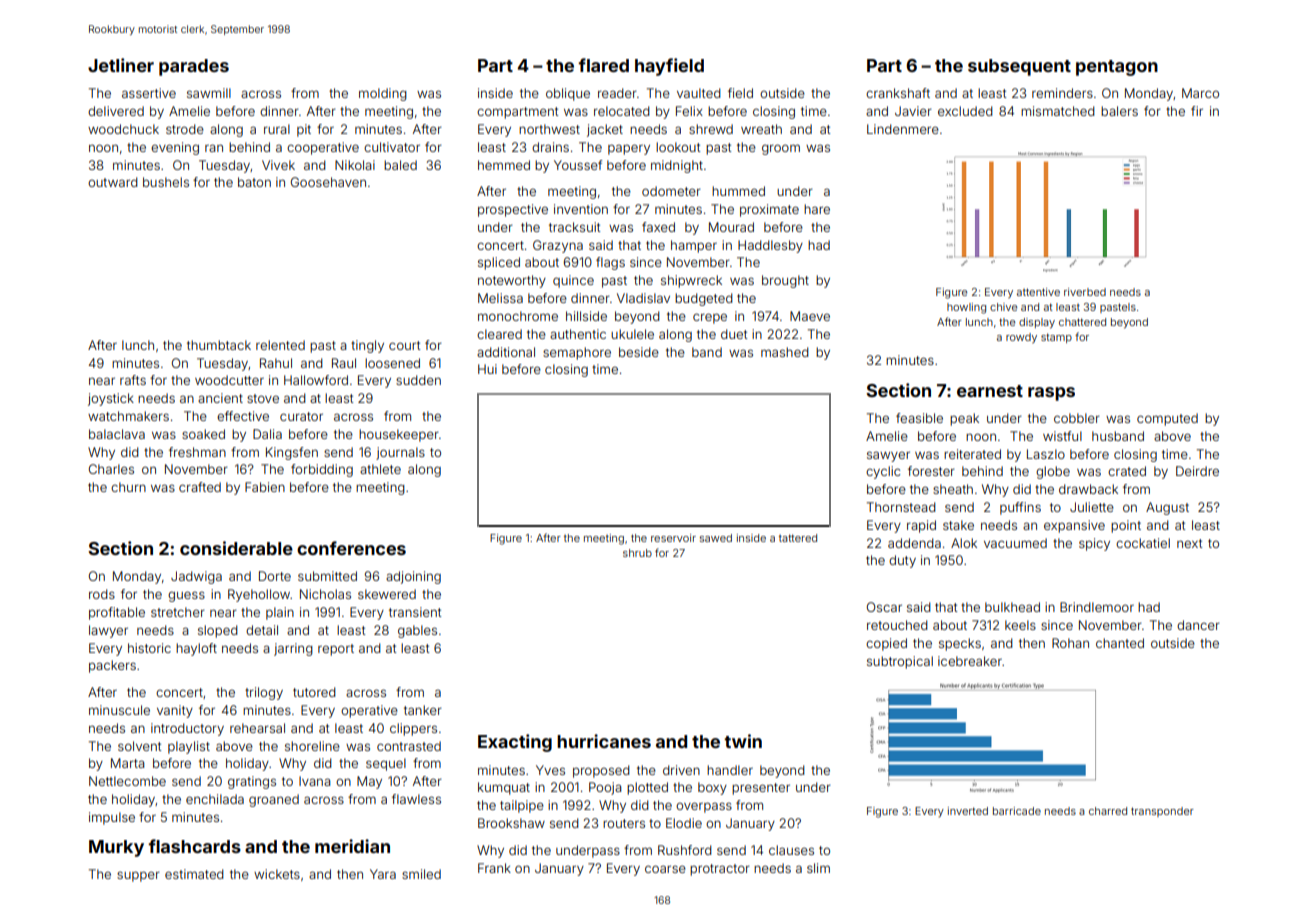 The width and height of the document is (1308, 924). Describe the element at coordinates (605, 130) in the document. I see `jacket` at that location.
